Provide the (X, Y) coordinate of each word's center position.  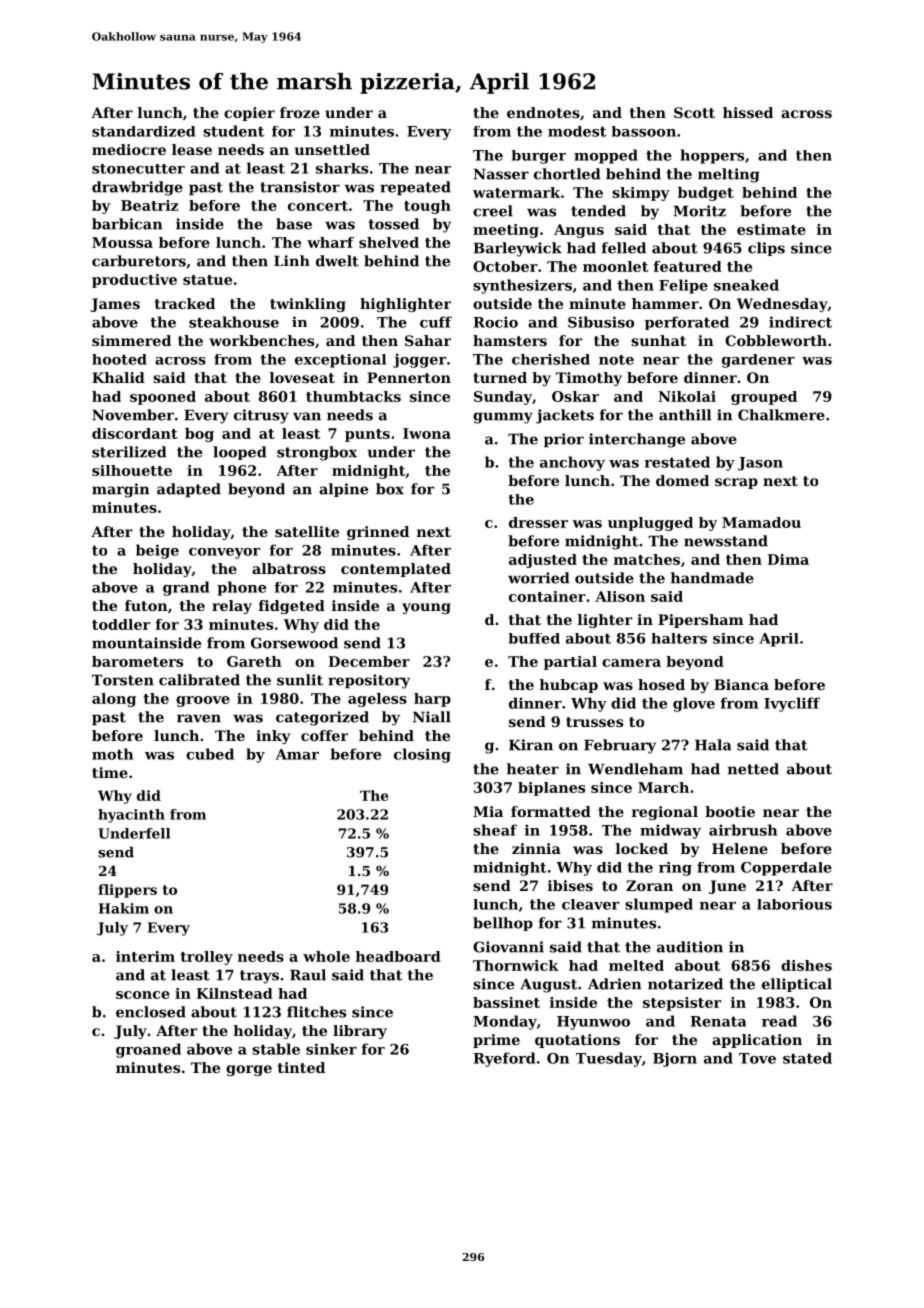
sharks (342, 168)
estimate (771, 229)
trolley (206, 958)
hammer (665, 303)
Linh (292, 260)
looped (240, 453)
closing (422, 755)
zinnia (536, 848)
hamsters (510, 340)
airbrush (743, 830)
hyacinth (131, 816)
